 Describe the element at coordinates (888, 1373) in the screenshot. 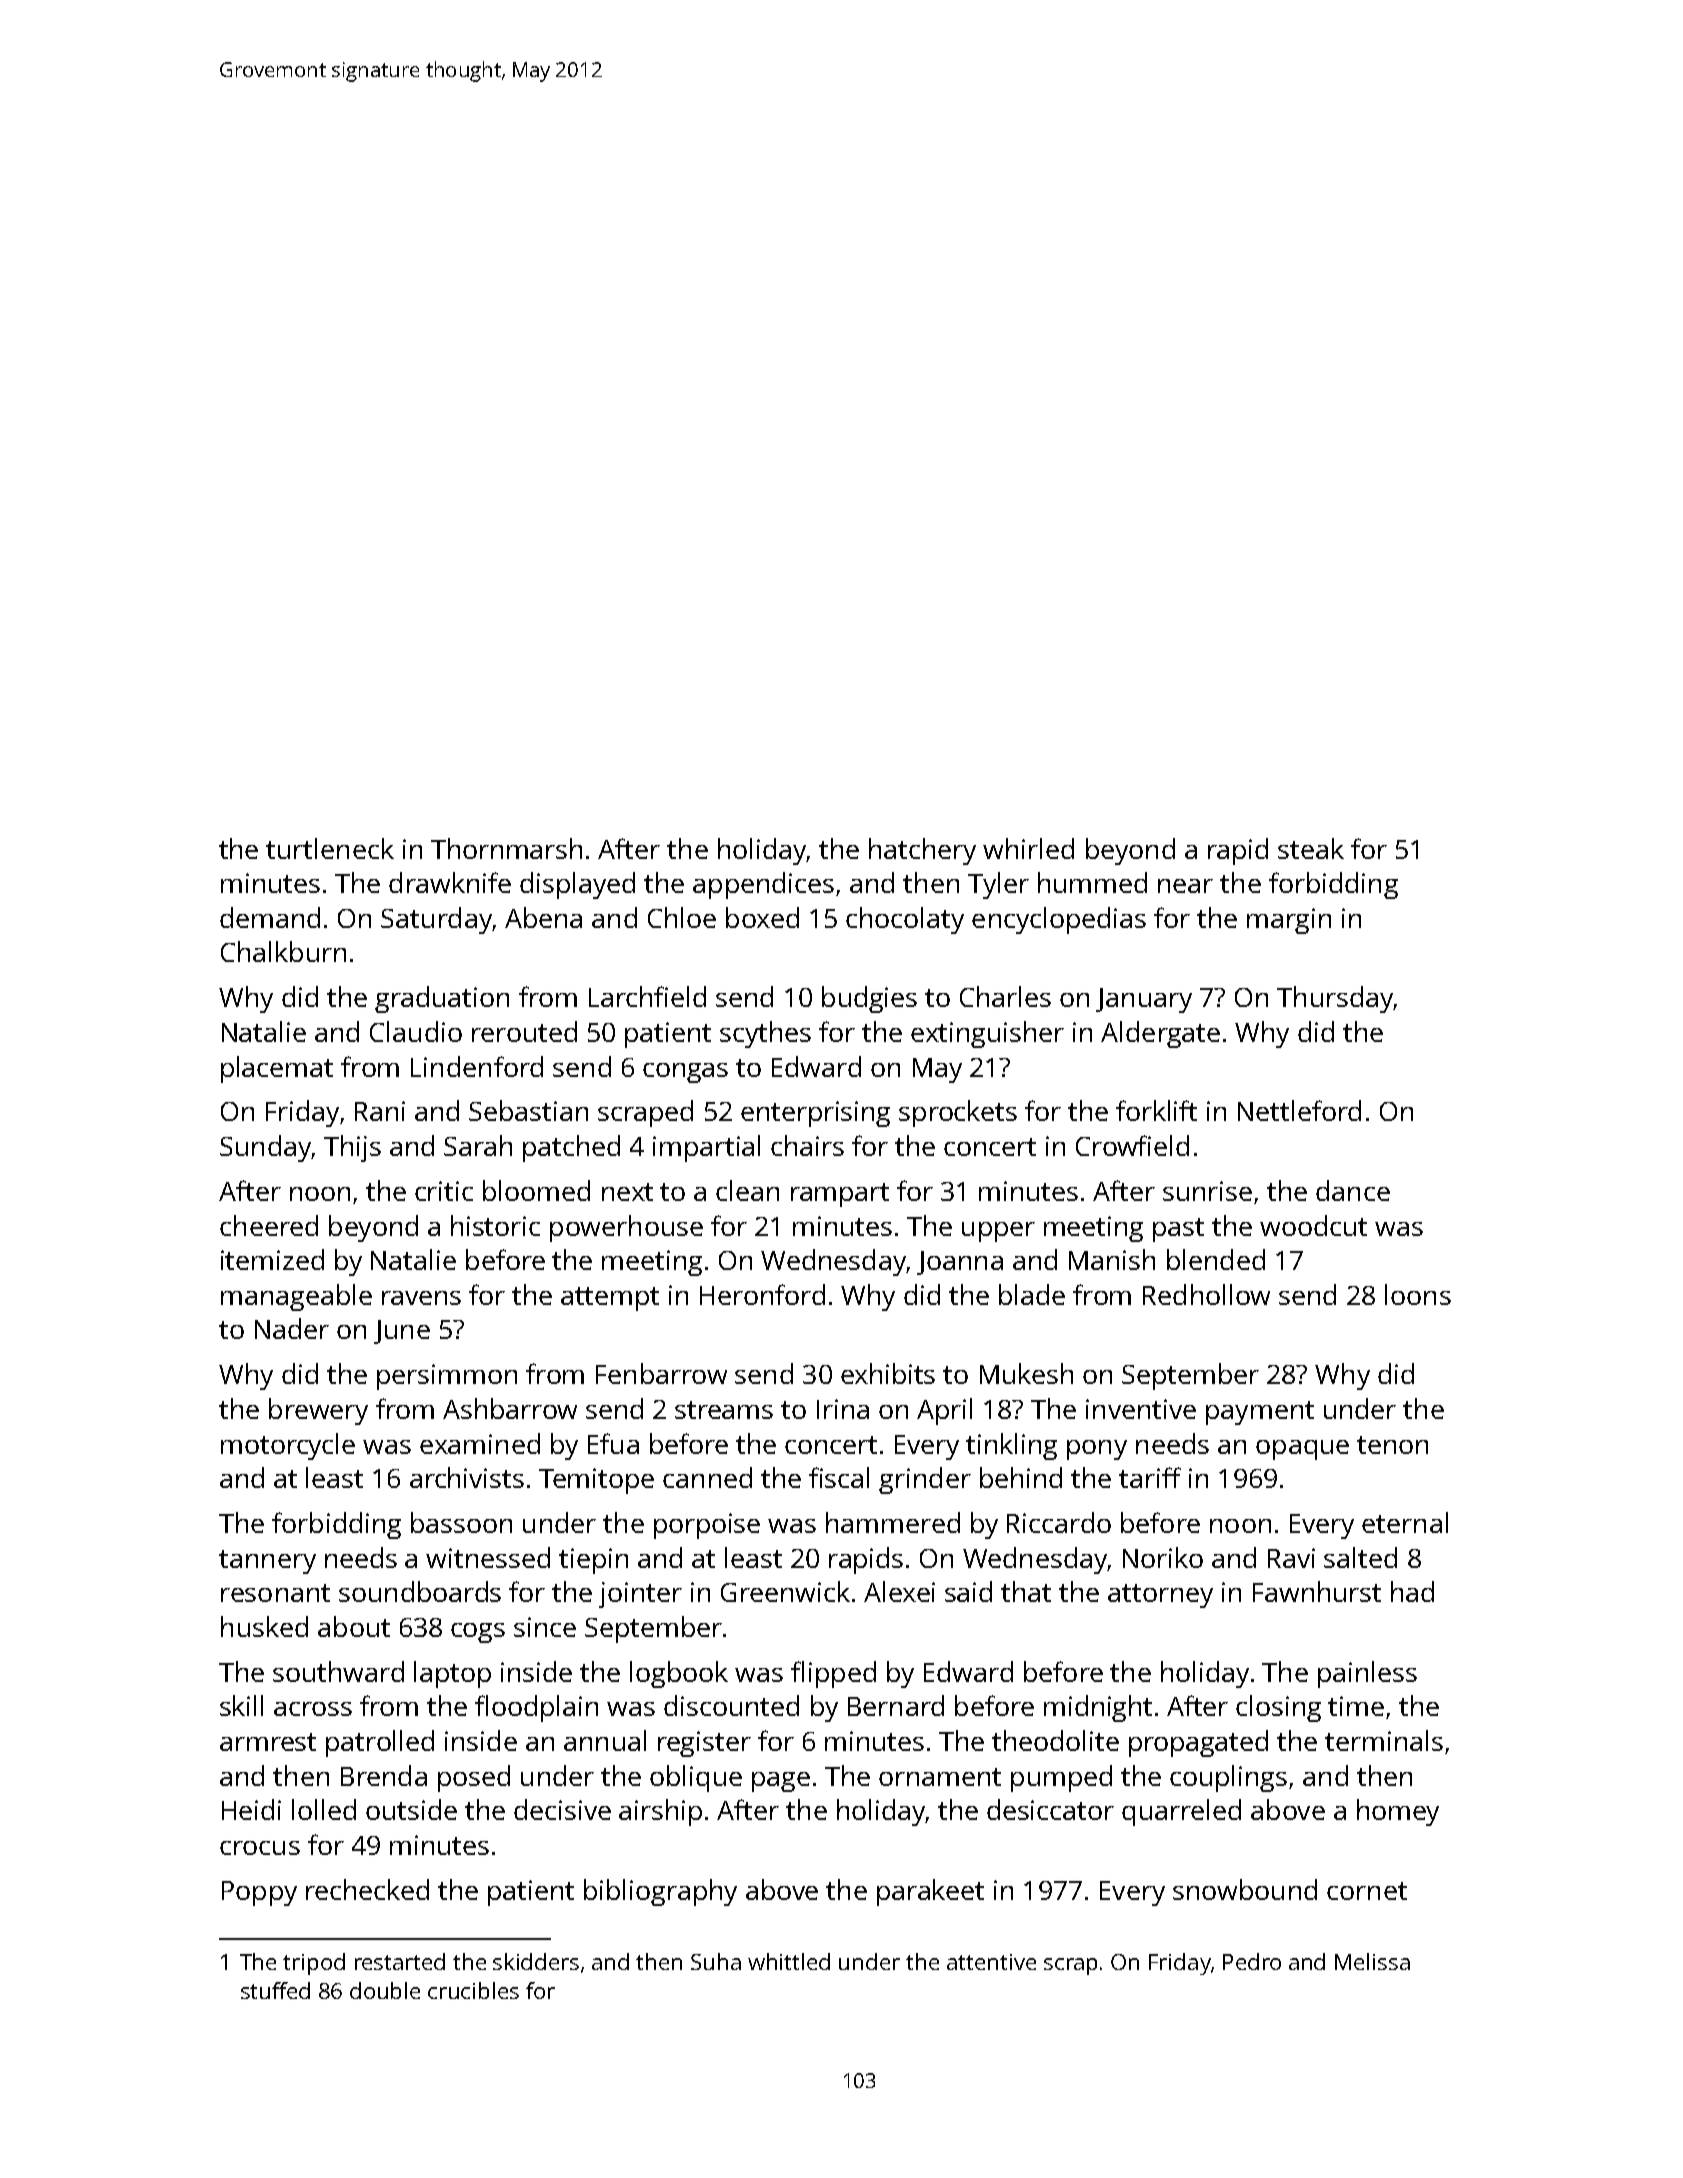

I see `exhibits` at that location.
